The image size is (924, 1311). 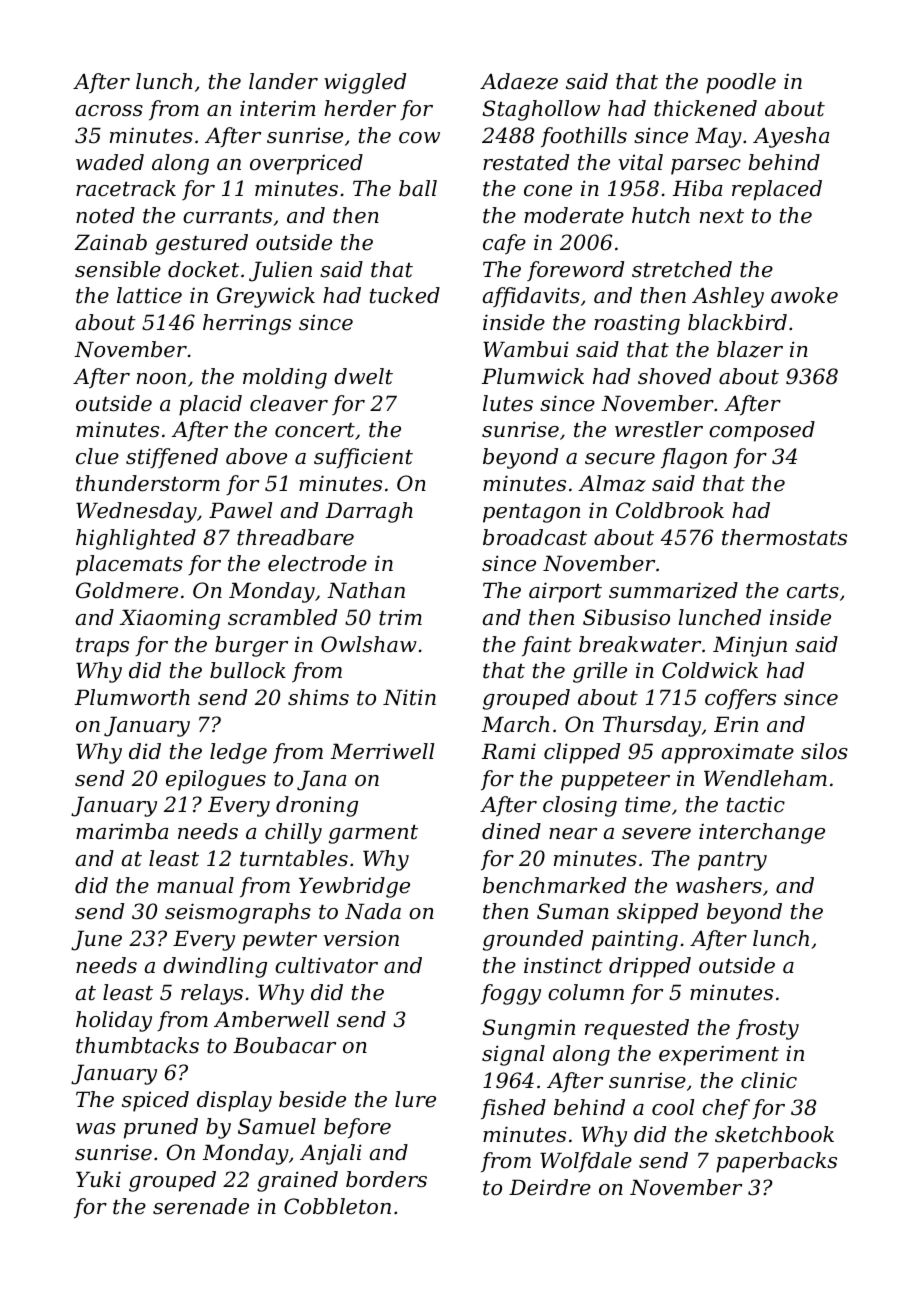 What do you see at coordinates (637, 324) in the page?
I see `roasting` at bounding box center [637, 324].
